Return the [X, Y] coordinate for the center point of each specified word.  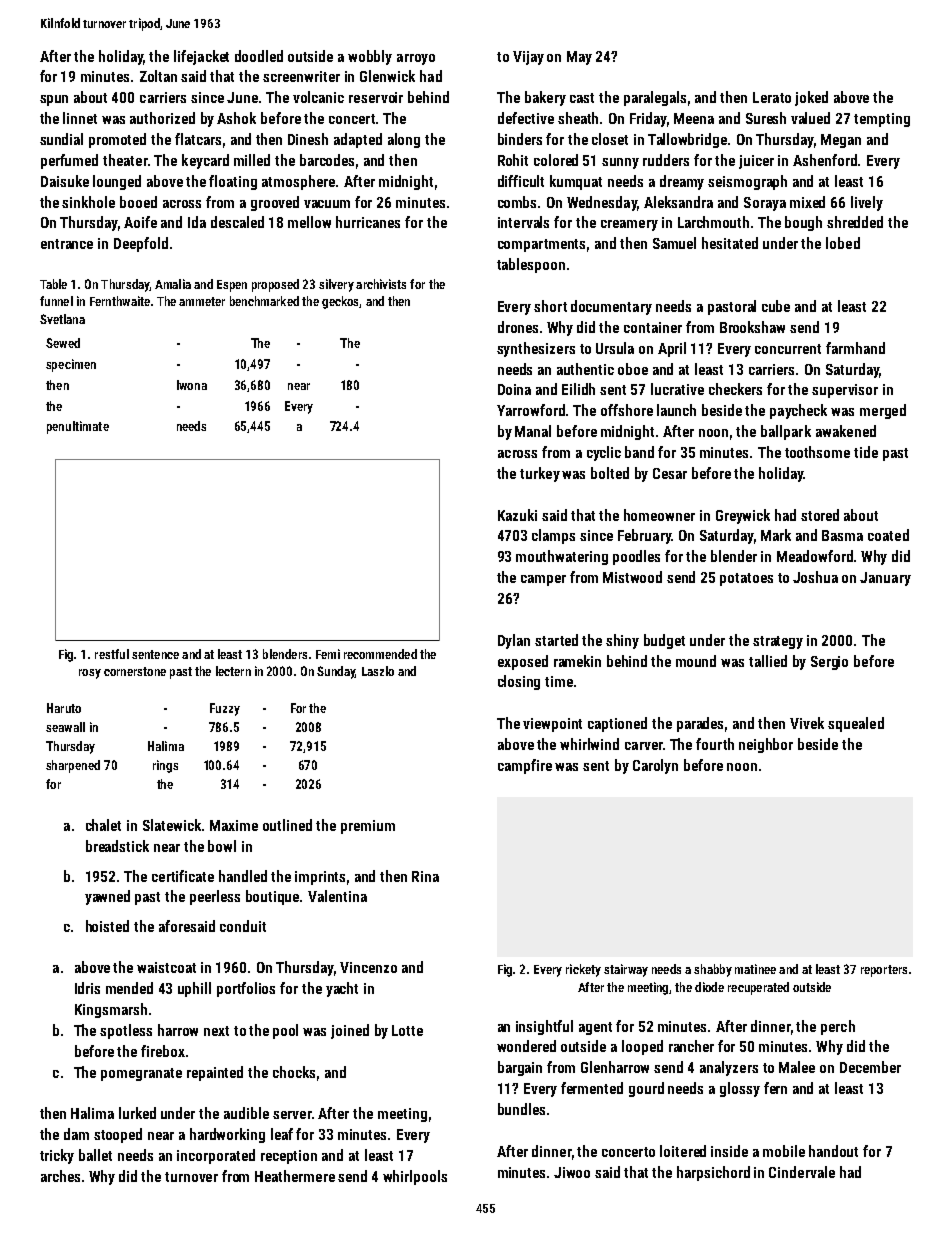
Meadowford [815, 556]
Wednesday [602, 203]
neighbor [766, 745]
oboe [633, 369]
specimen [71, 365]
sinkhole [88, 202]
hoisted [107, 926]
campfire [525, 766]
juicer [756, 162]
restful [112, 654]
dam [76, 1134]
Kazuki [517, 515]
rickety [583, 970]
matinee [755, 969]
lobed [843, 243]
